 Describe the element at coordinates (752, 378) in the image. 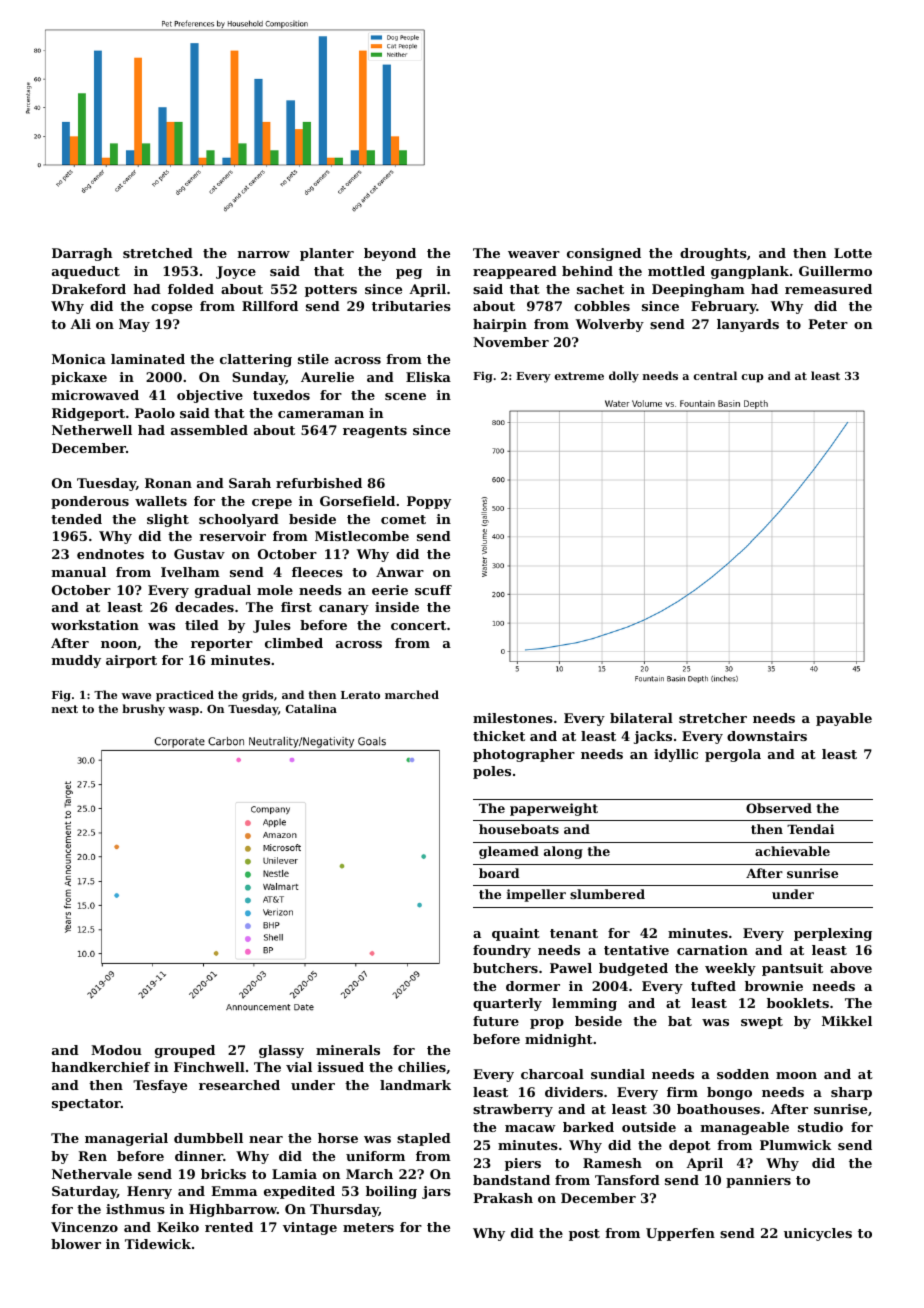

I see `cup` at that location.
